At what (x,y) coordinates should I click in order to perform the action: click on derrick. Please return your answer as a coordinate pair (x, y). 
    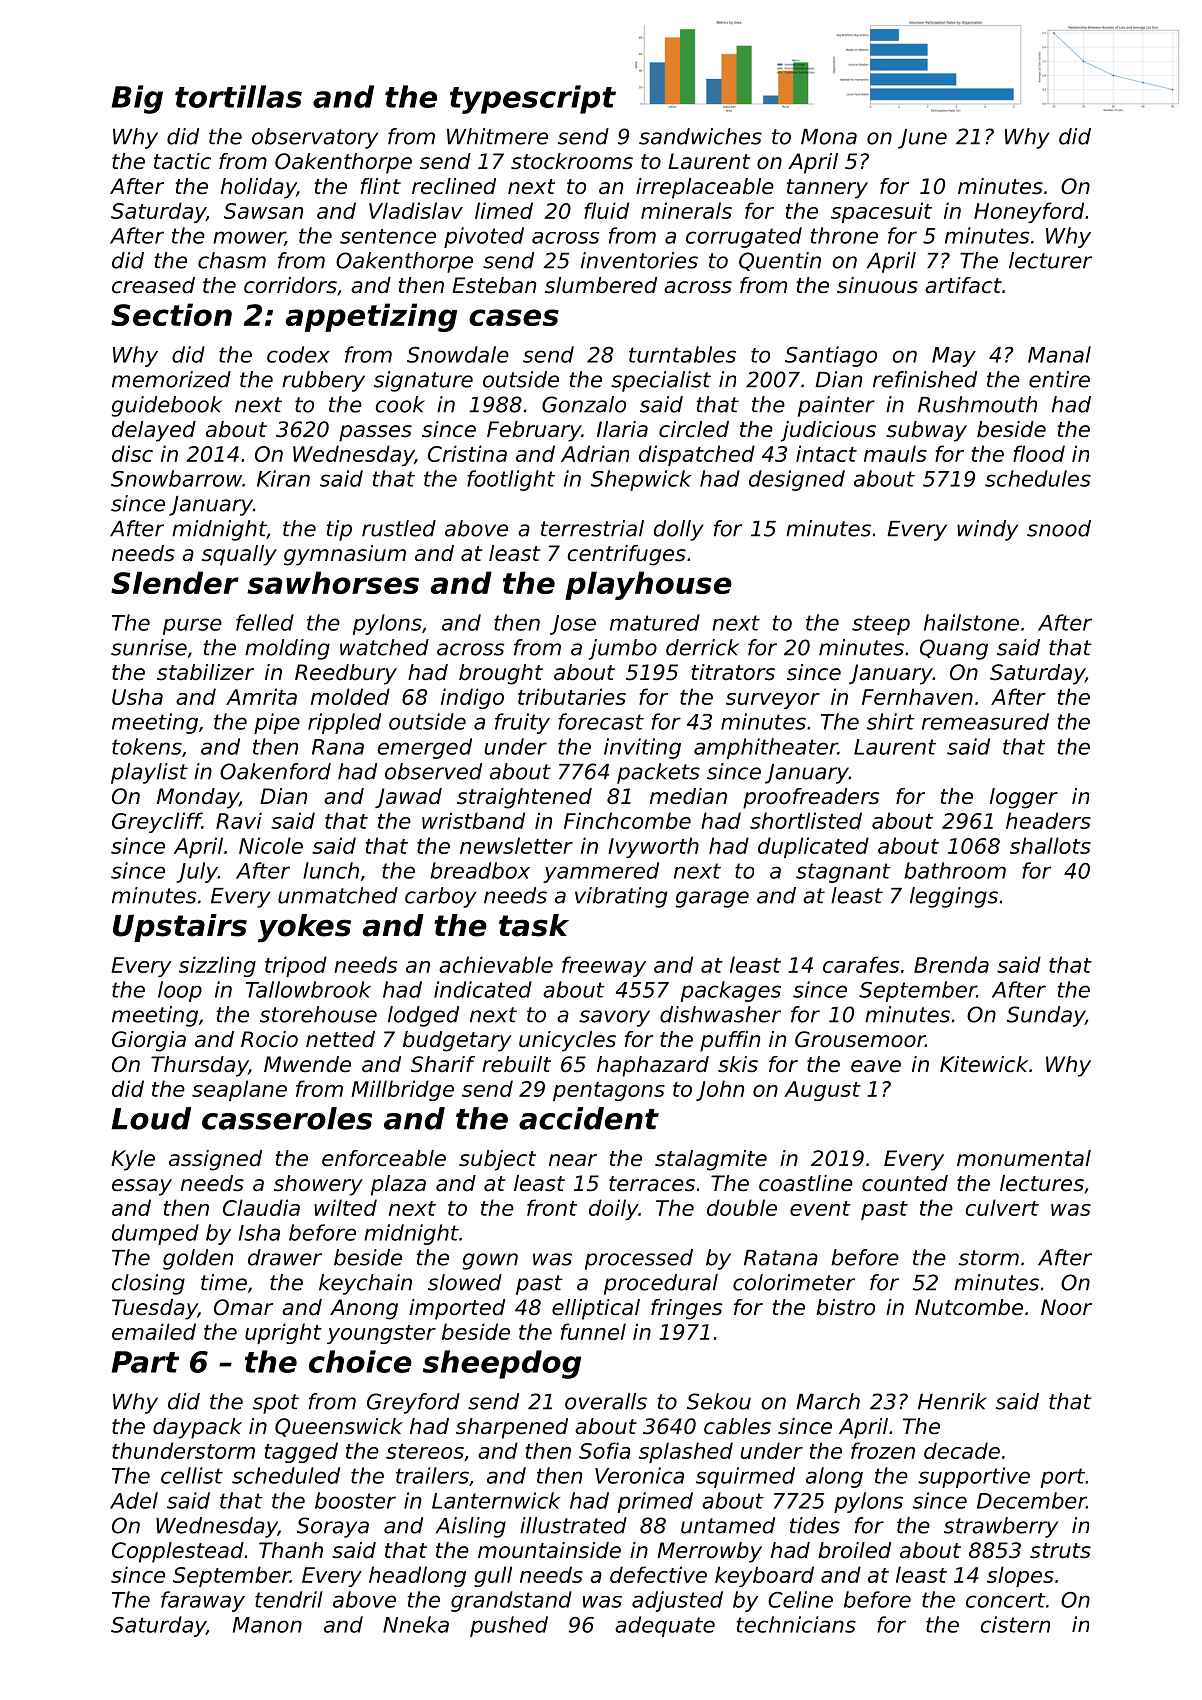
    Looking at the image, I should click on (702, 647).
